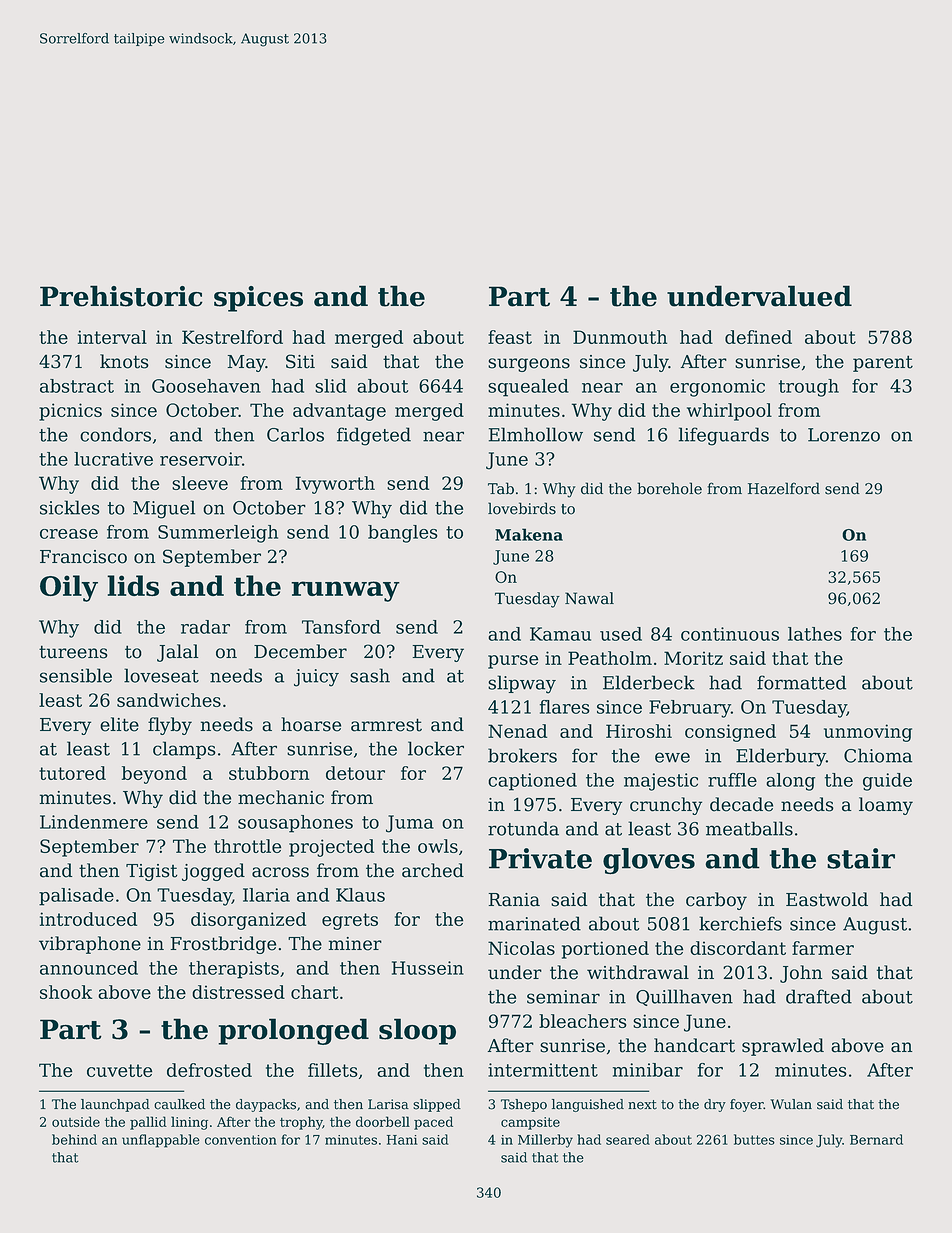  Describe the element at coordinates (72, 773) in the screenshot. I see `tutored` at that location.
